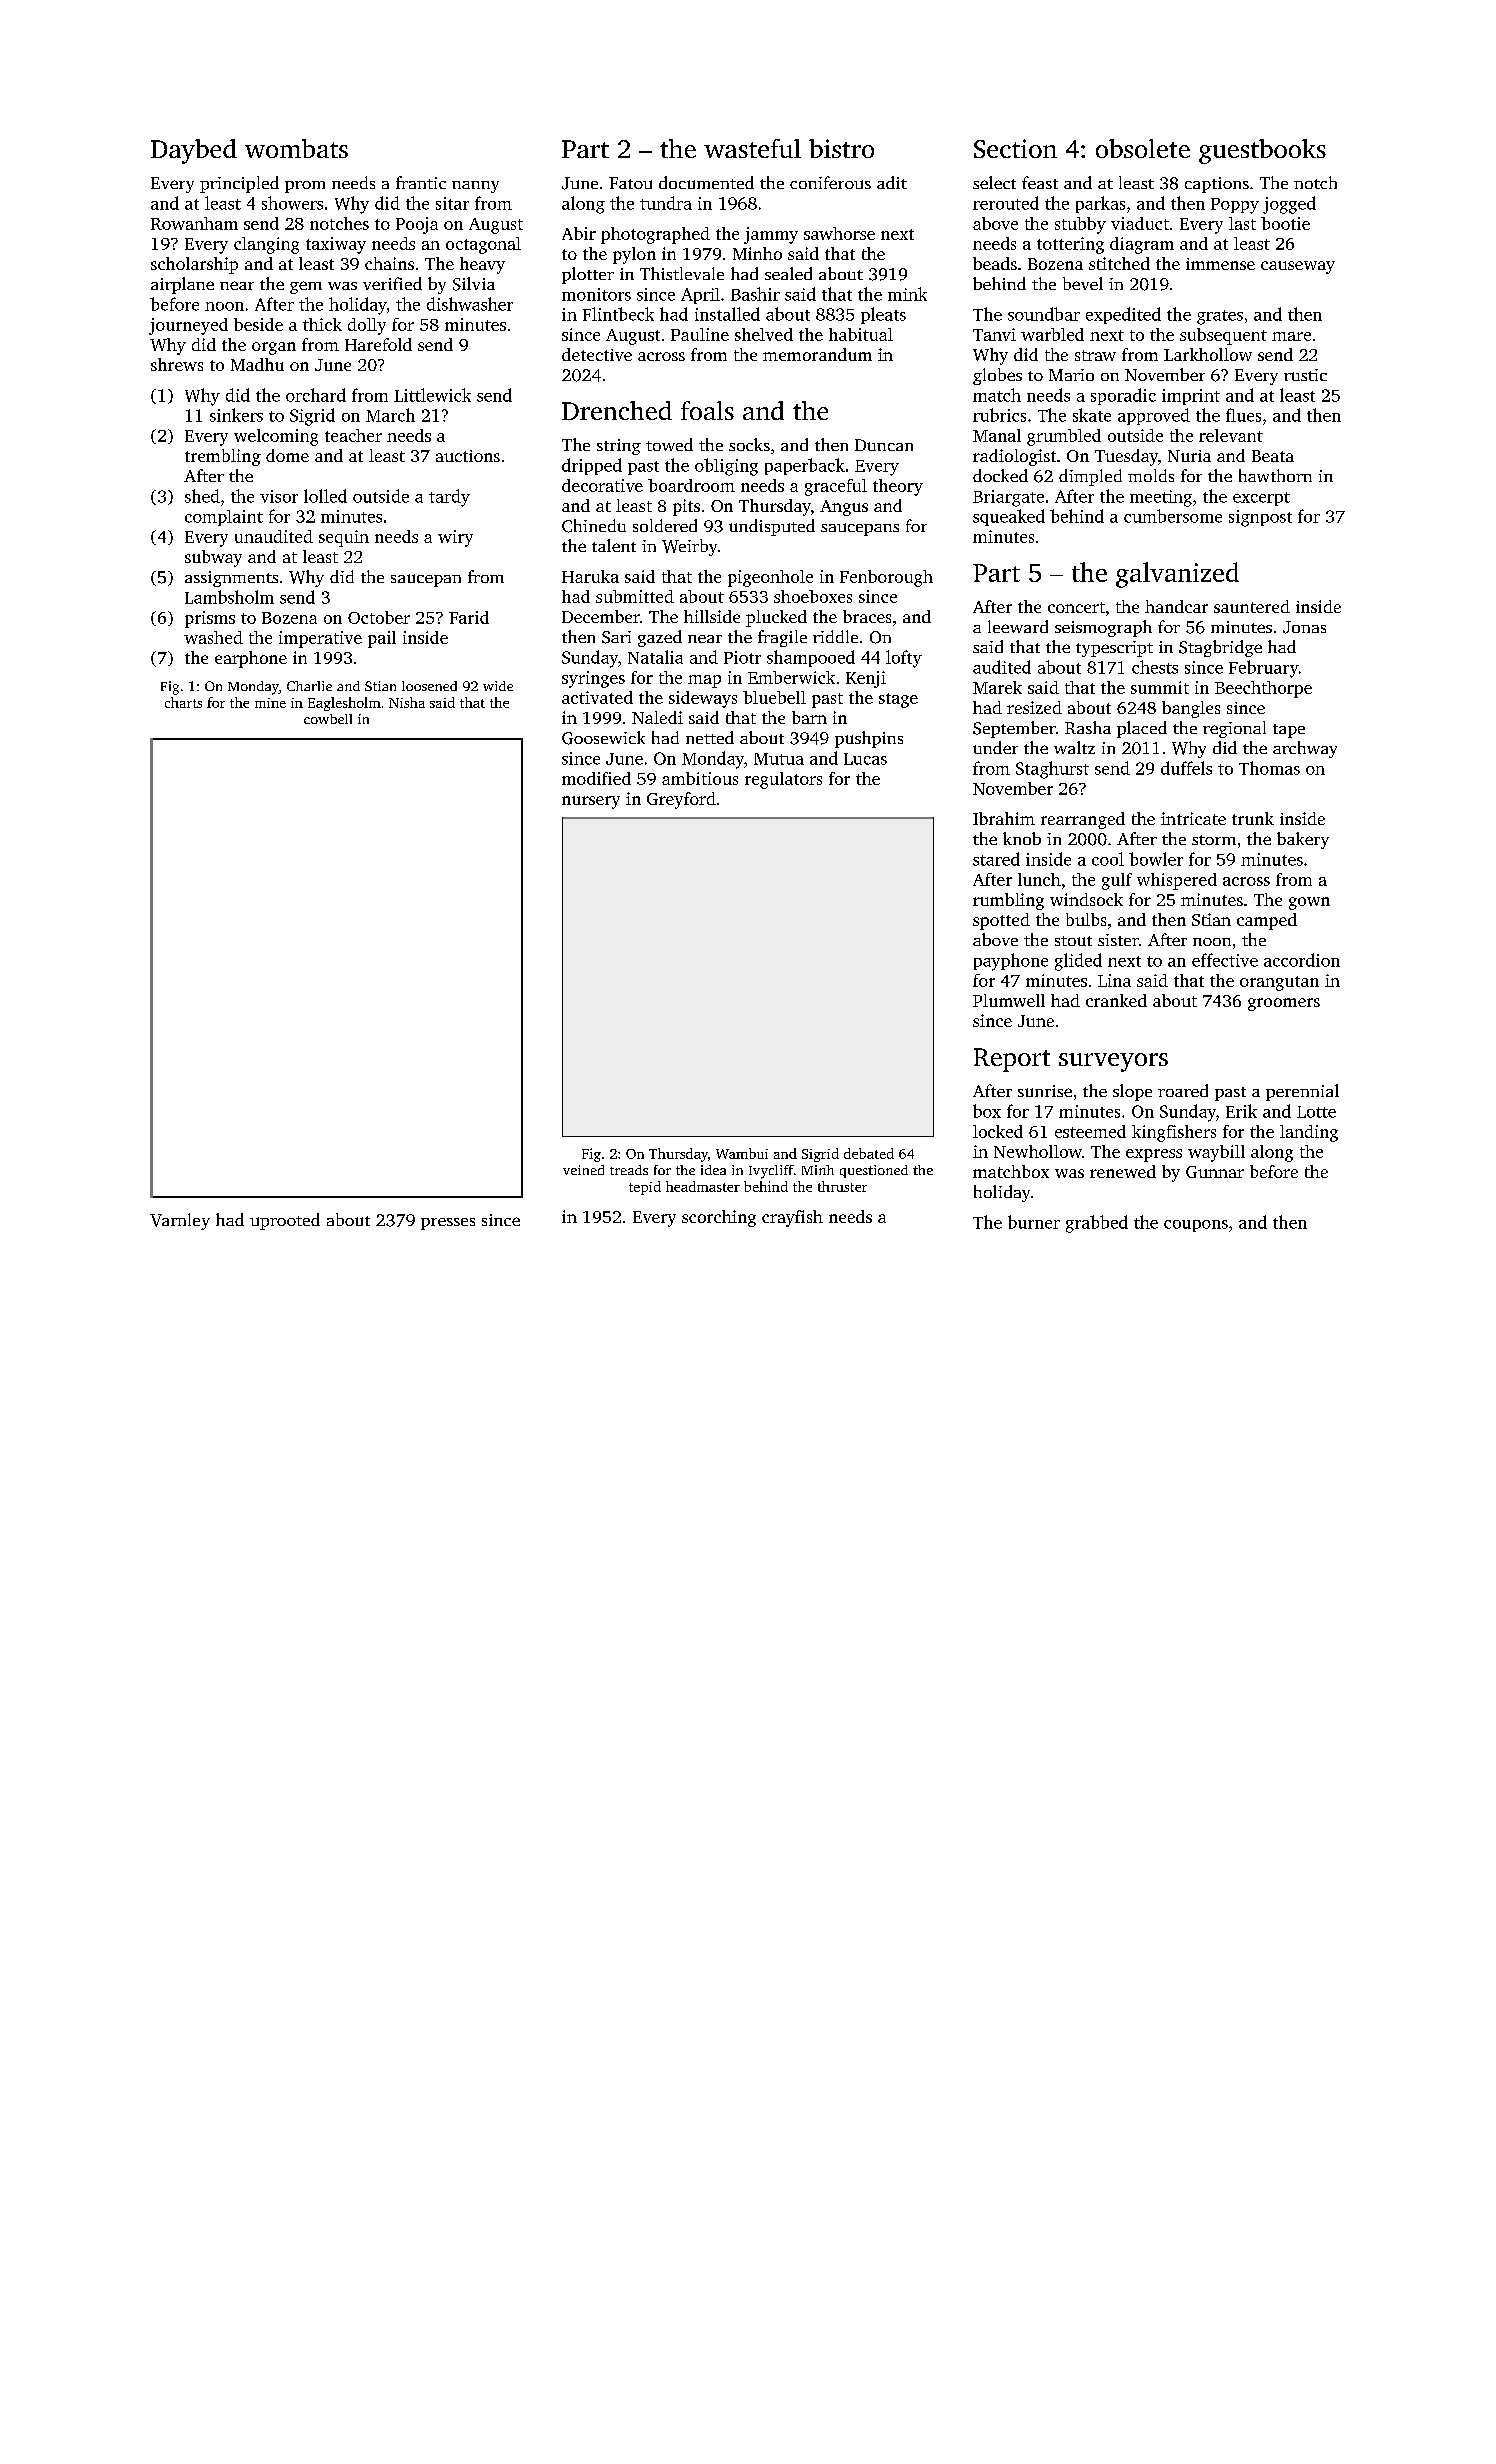 The image size is (1496, 2464). I want to click on scorching, so click(719, 1218).
